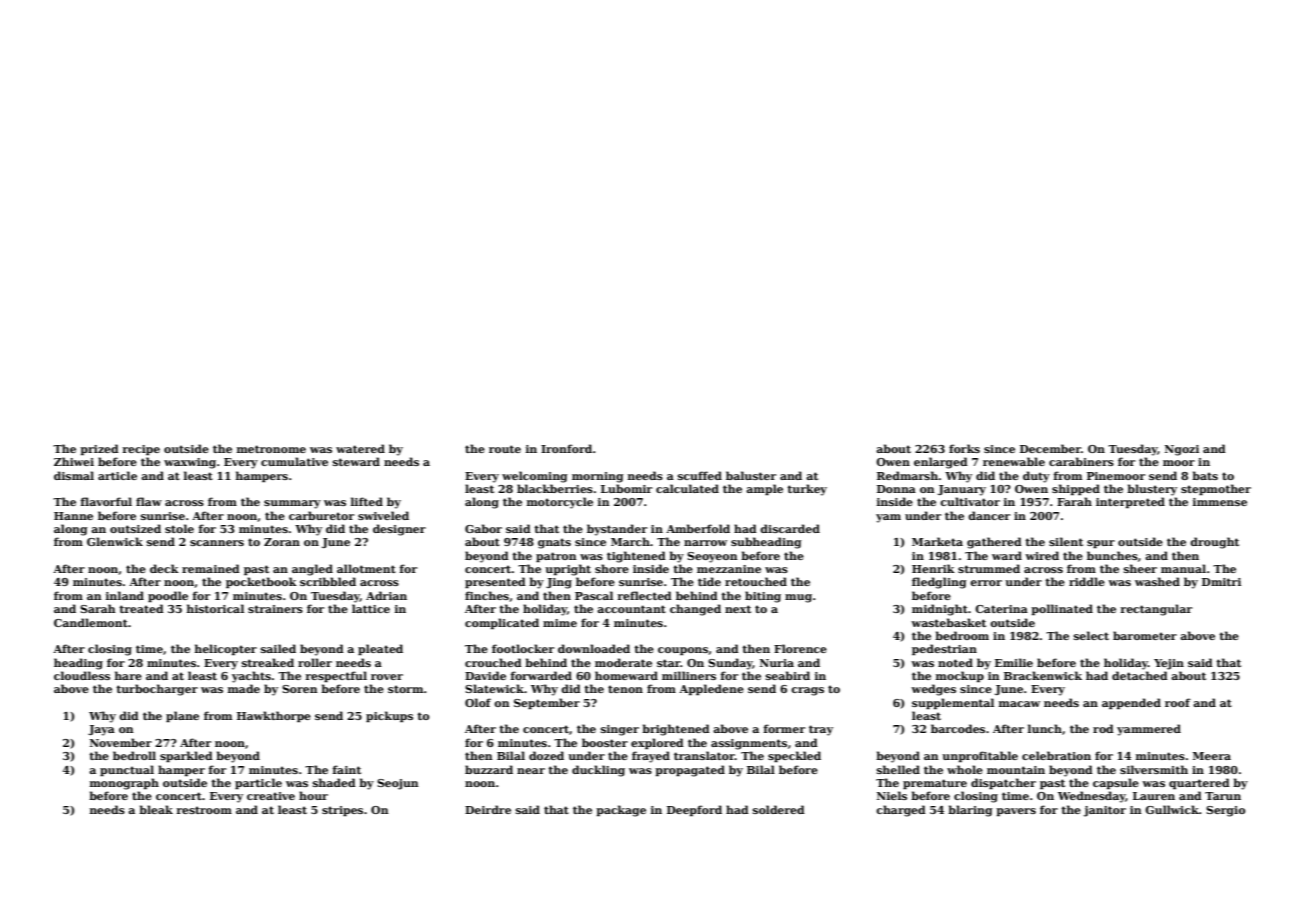 This screenshot has width=1308, height=924. What do you see at coordinates (625, 689) in the screenshot?
I see `tenon` at bounding box center [625, 689].
